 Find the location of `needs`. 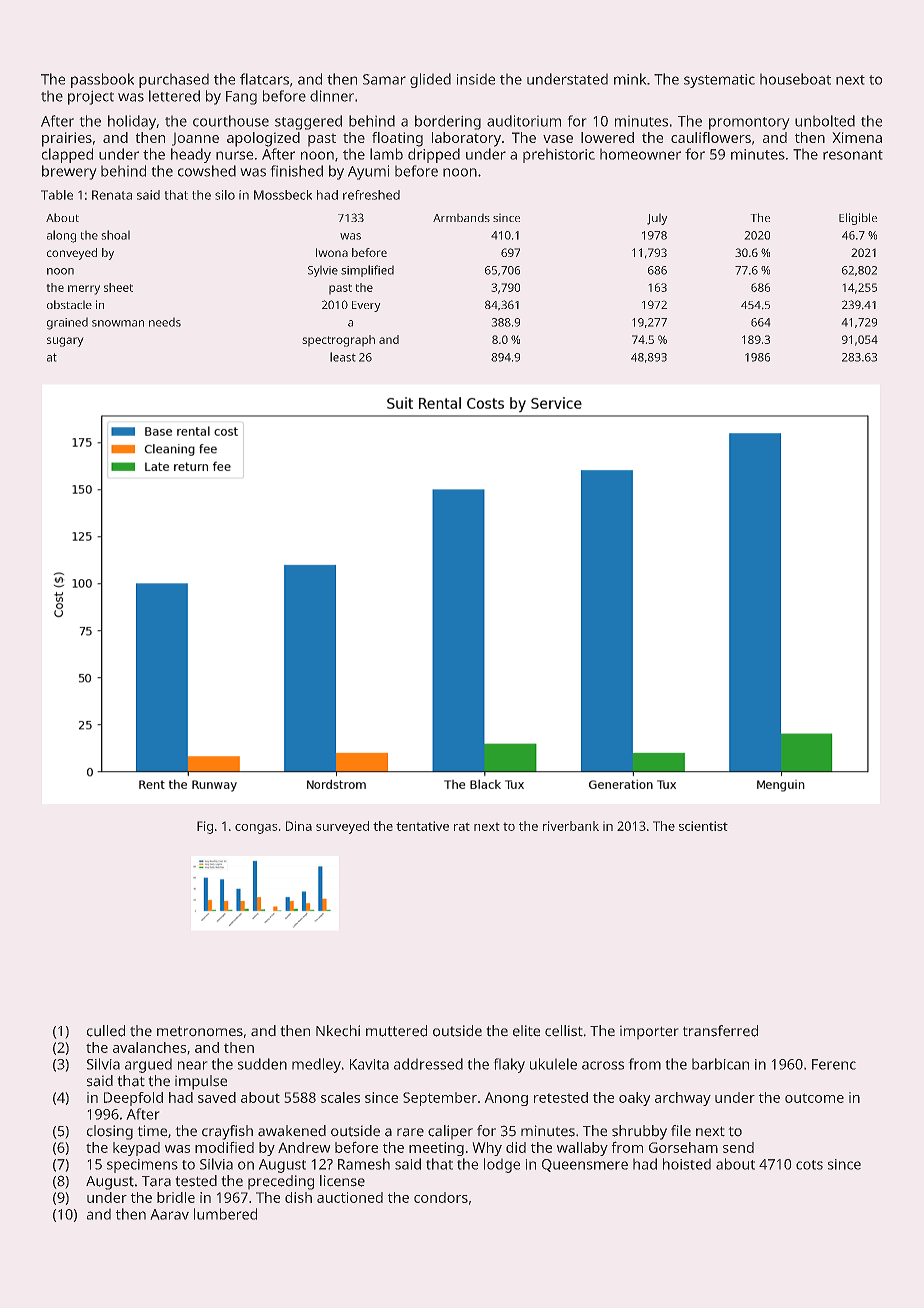

needs is located at coordinates (165, 322).
